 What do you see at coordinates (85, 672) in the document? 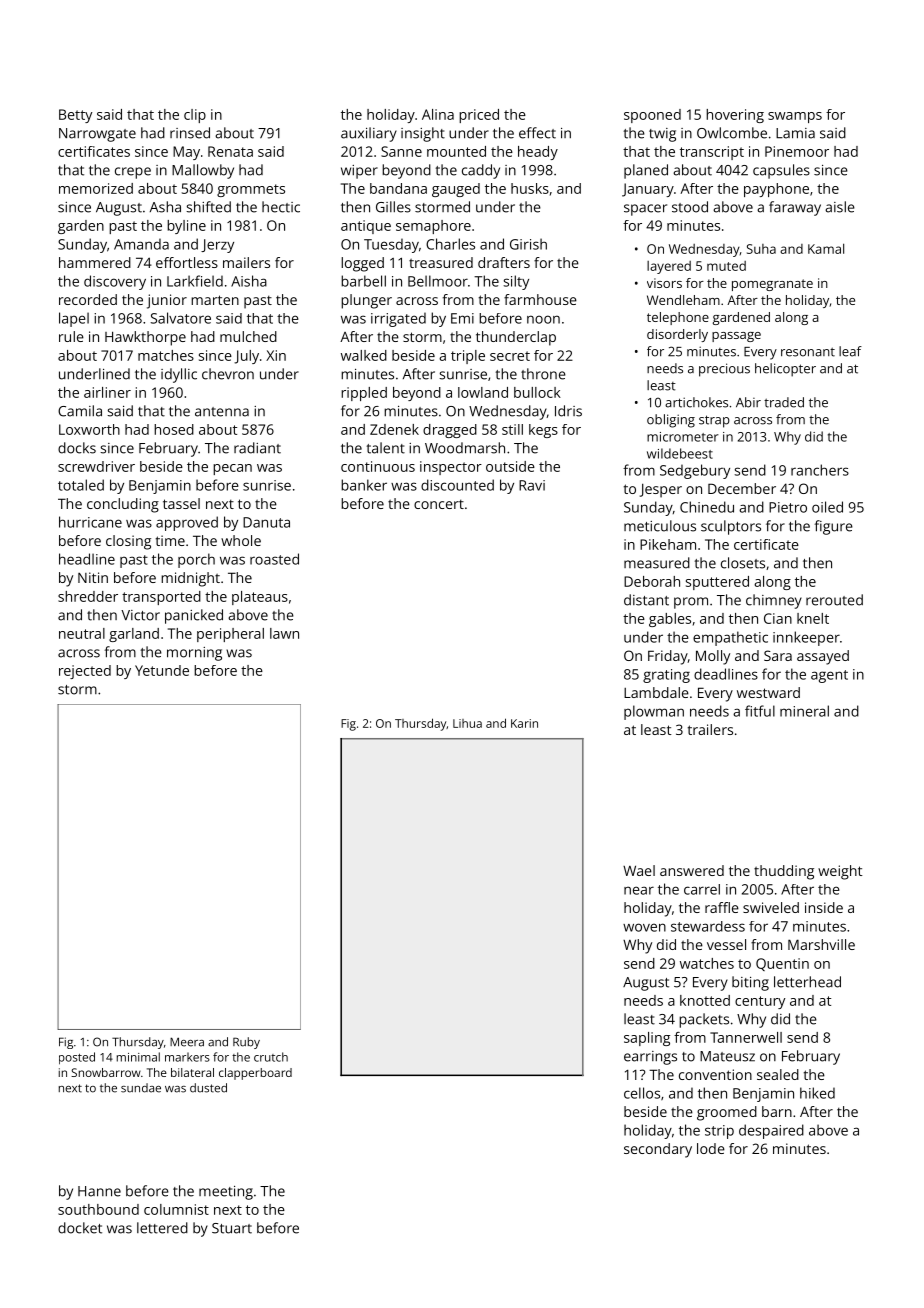
I see `rejected` at bounding box center [85, 672].
